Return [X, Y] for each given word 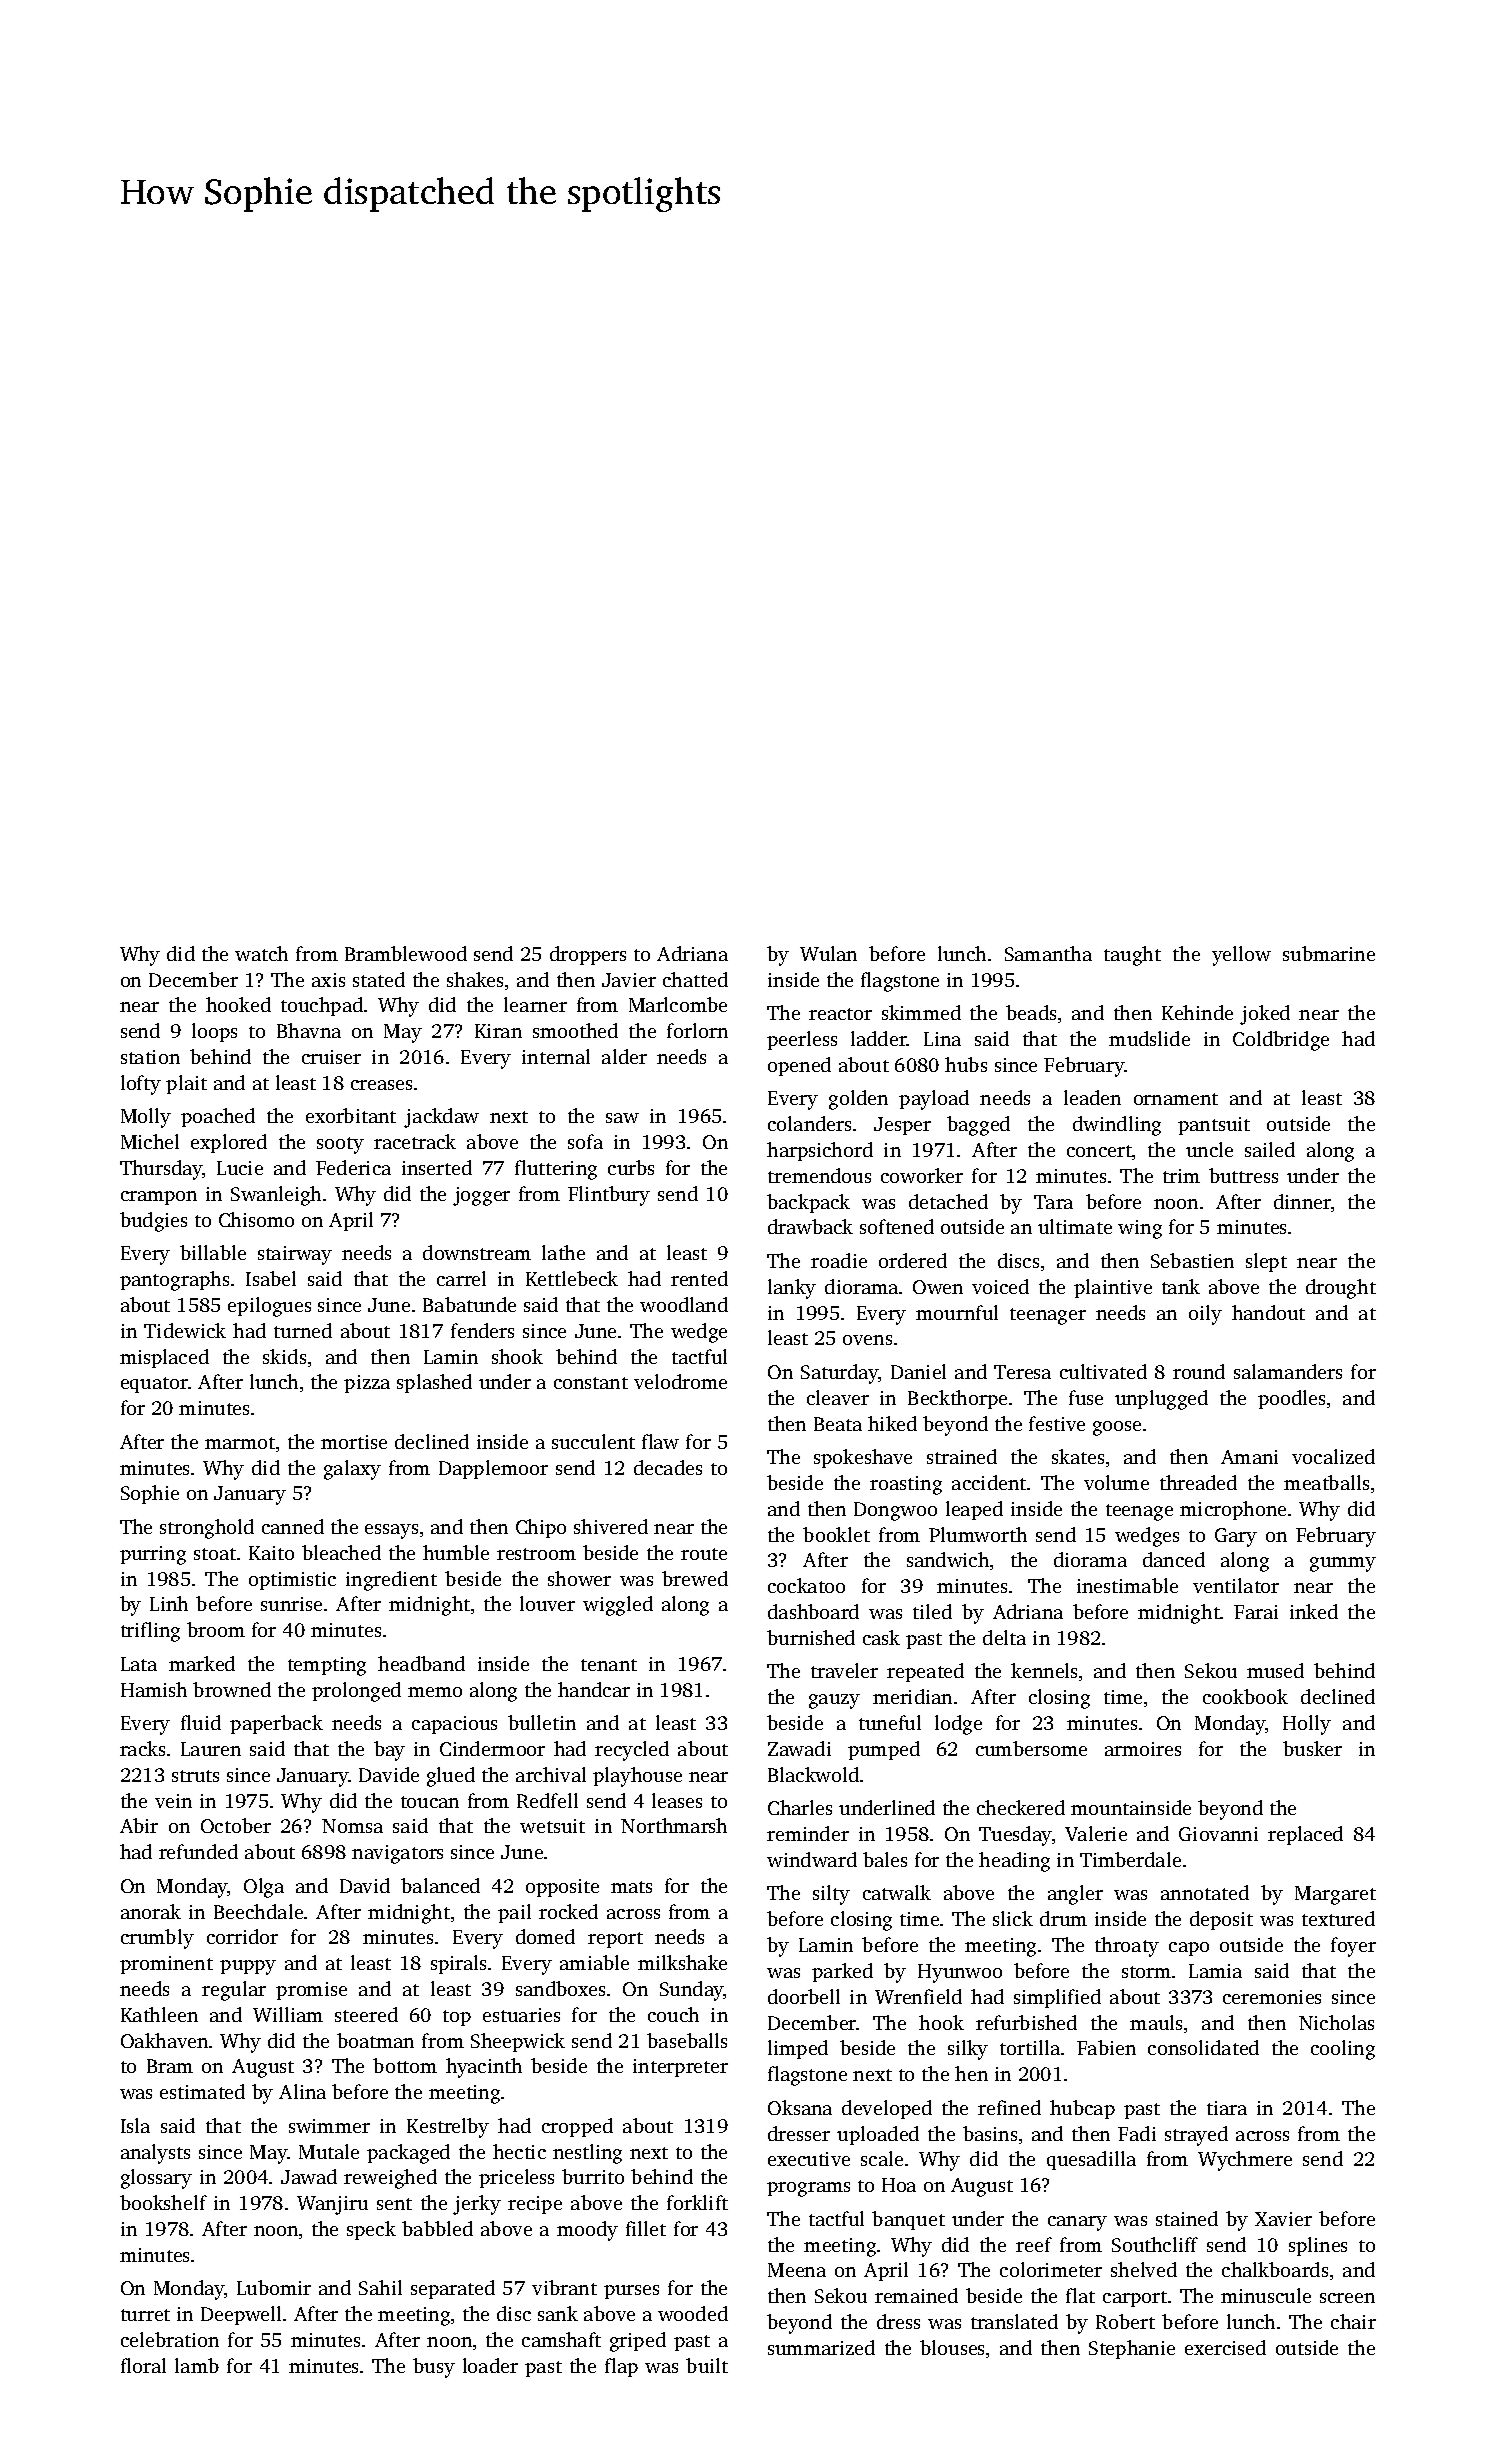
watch [261, 953]
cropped [577, 2127]
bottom [405, 2065]
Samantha [1048, 953]
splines [1318, 2246]
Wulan [828, 953]
